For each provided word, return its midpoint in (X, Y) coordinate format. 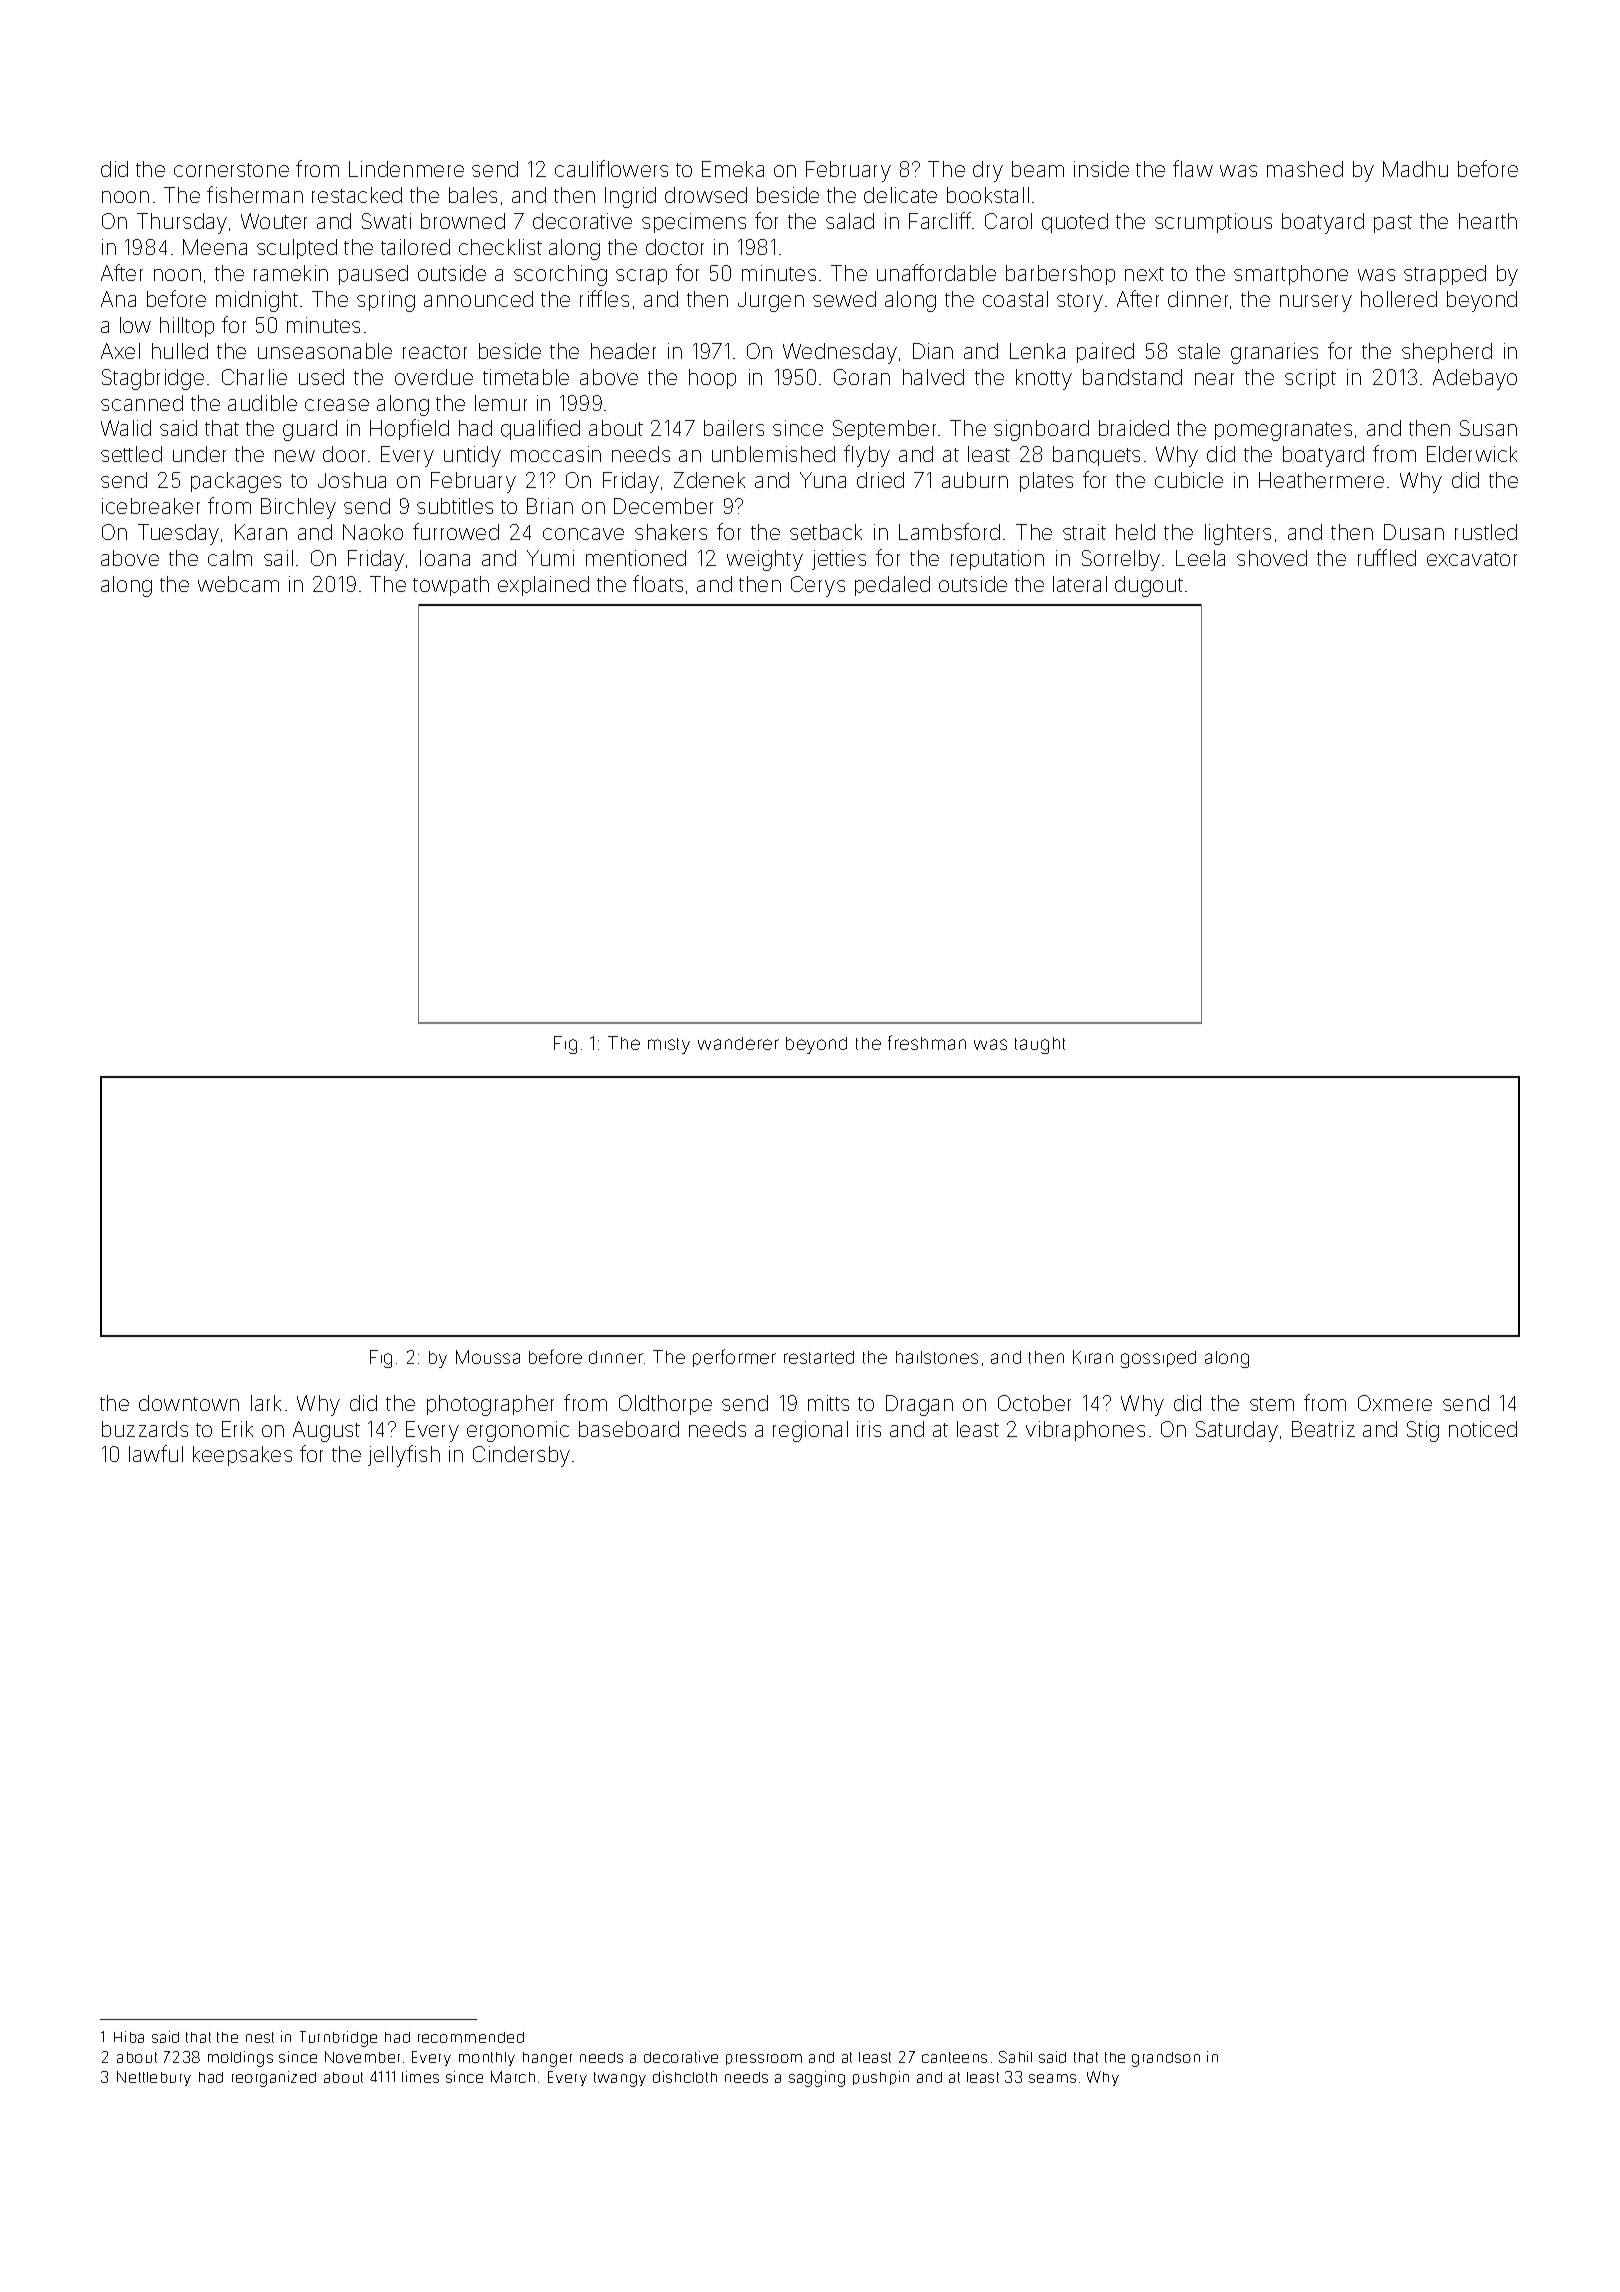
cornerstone (231, 170)
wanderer (738, 1043)
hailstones (937, 1357)
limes (420, 2077)
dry (988, 171)
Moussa (488, 1357)
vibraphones (1085, 1431)
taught (1040, 1045)
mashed (1305, 169)
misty (669, 1046)
